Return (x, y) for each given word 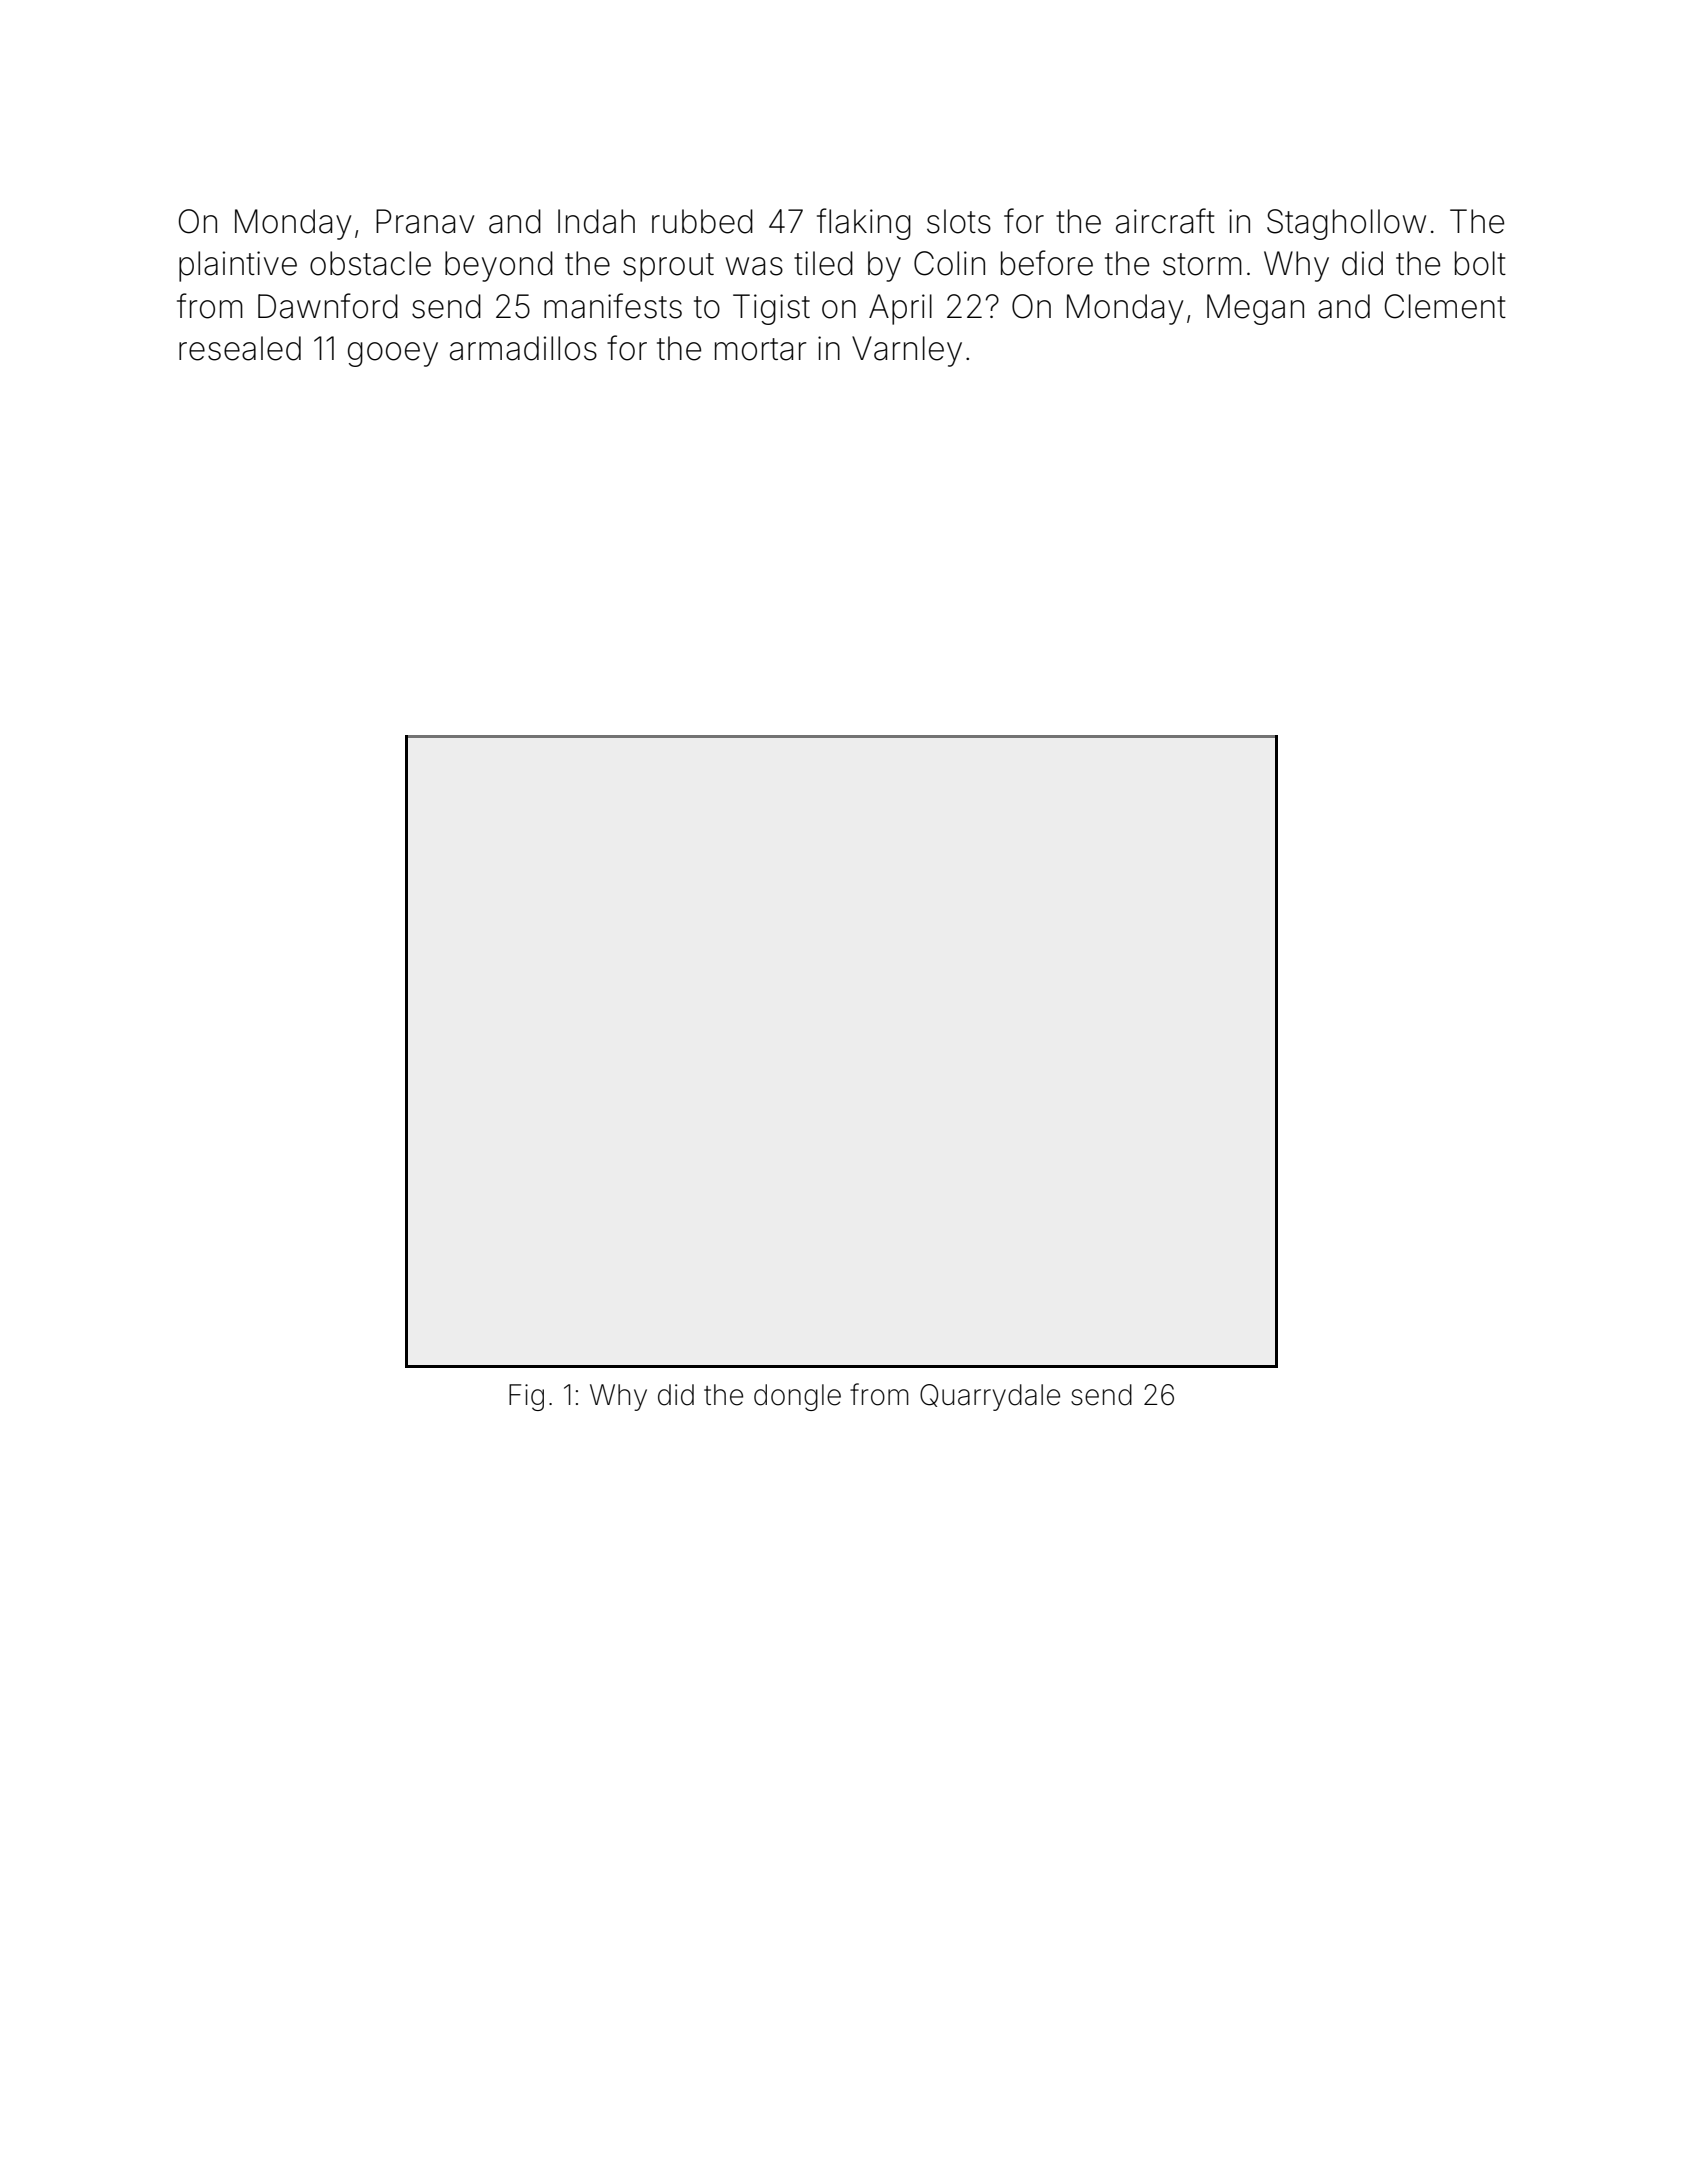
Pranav (425, 221)
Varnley (907, 351)
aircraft (1165, 221)
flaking (864, 224)
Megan (1255, 309)
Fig (526, 1397)
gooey (393, 354)
